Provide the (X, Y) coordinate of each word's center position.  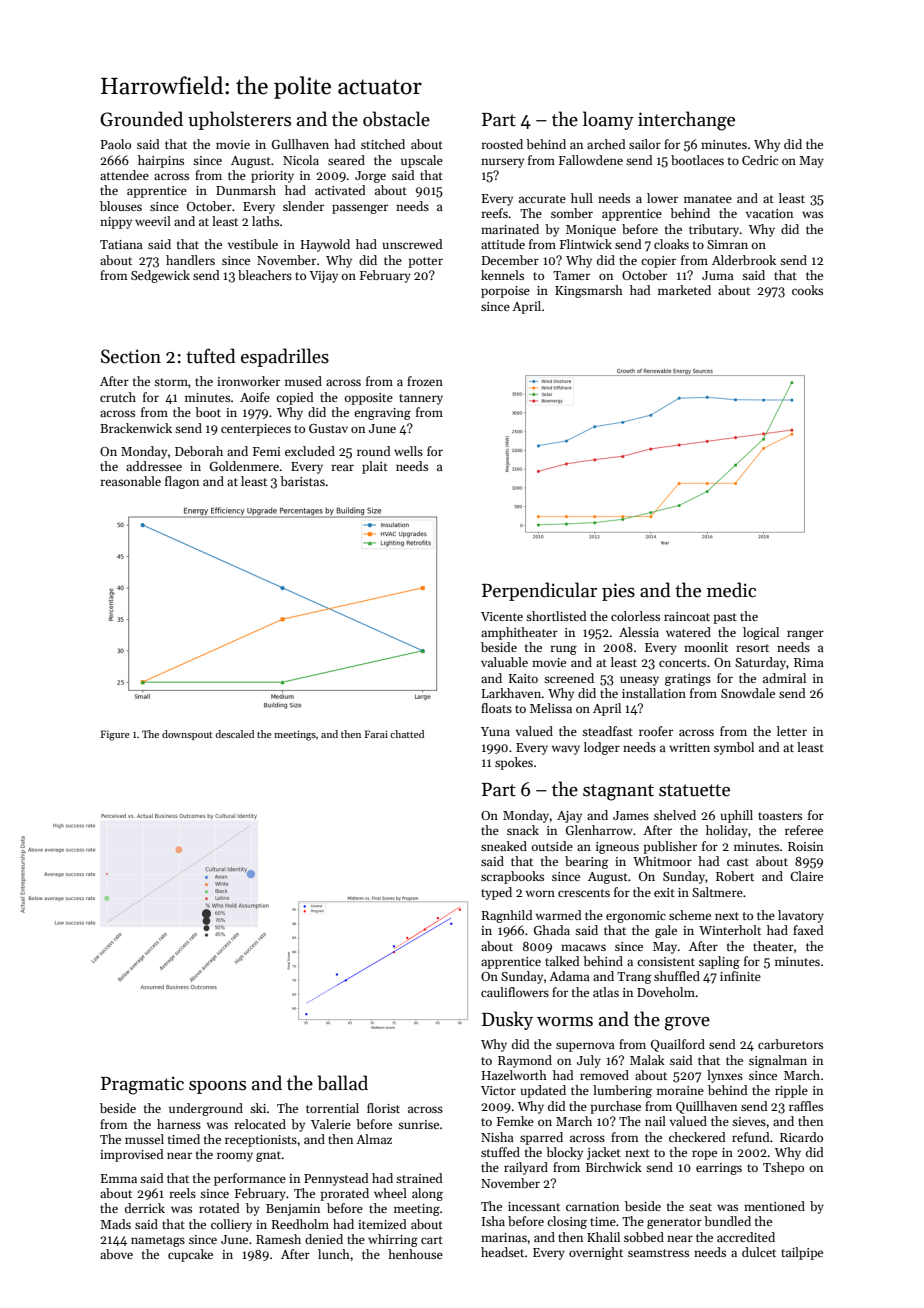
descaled (234, 734)
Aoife (255, 397)
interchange (686, 121)
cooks (807, 290)
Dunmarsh (246, 190)
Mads (115, 1224)
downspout (187, 735)
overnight (596, 1253)
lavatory (801, 916)
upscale (422, 161)
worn (540, 893)
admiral (784, 678)
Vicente (502, 616)
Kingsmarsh (589, 291)
